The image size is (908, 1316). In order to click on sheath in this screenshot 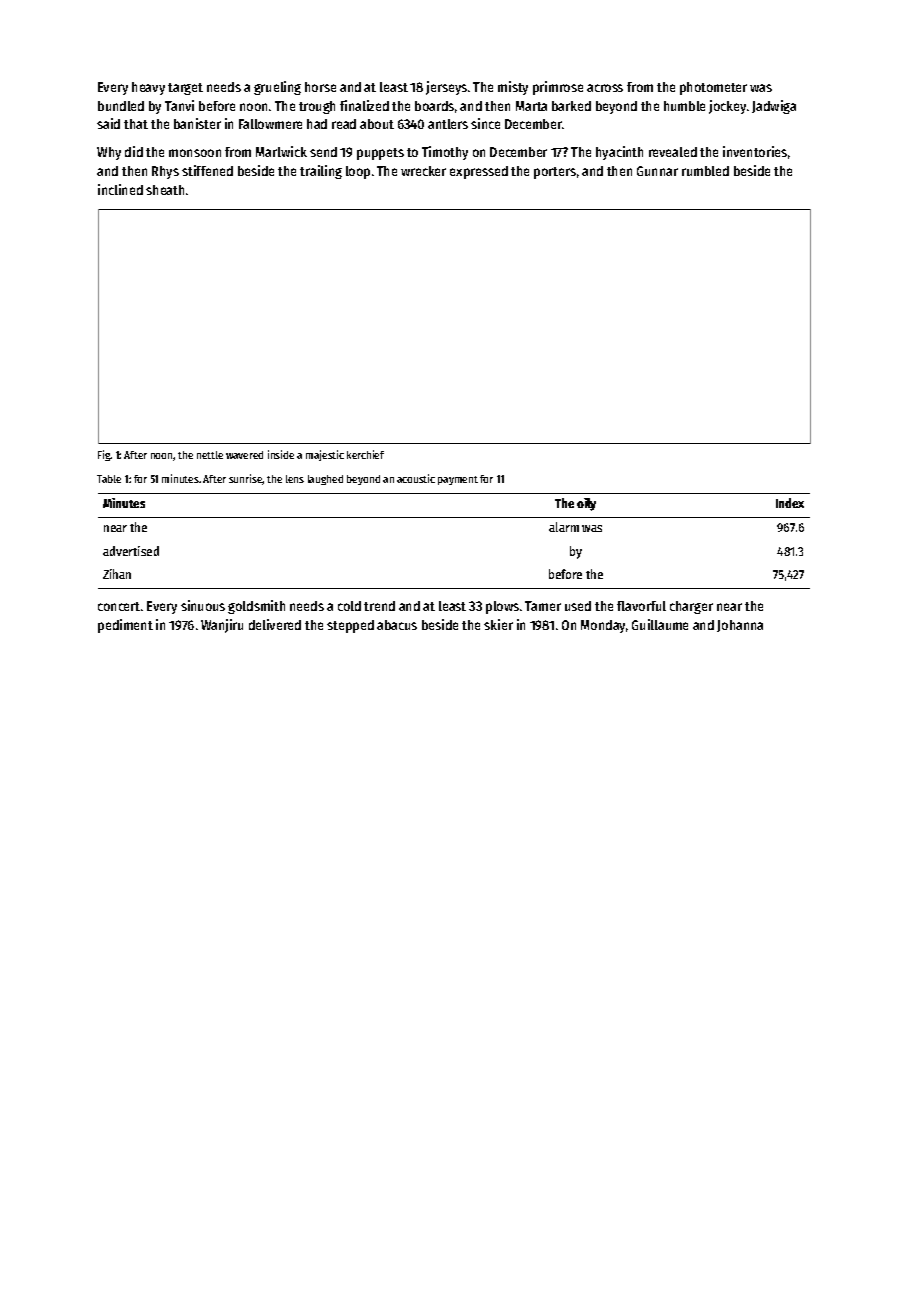, I will do `click(165, 190)`.
